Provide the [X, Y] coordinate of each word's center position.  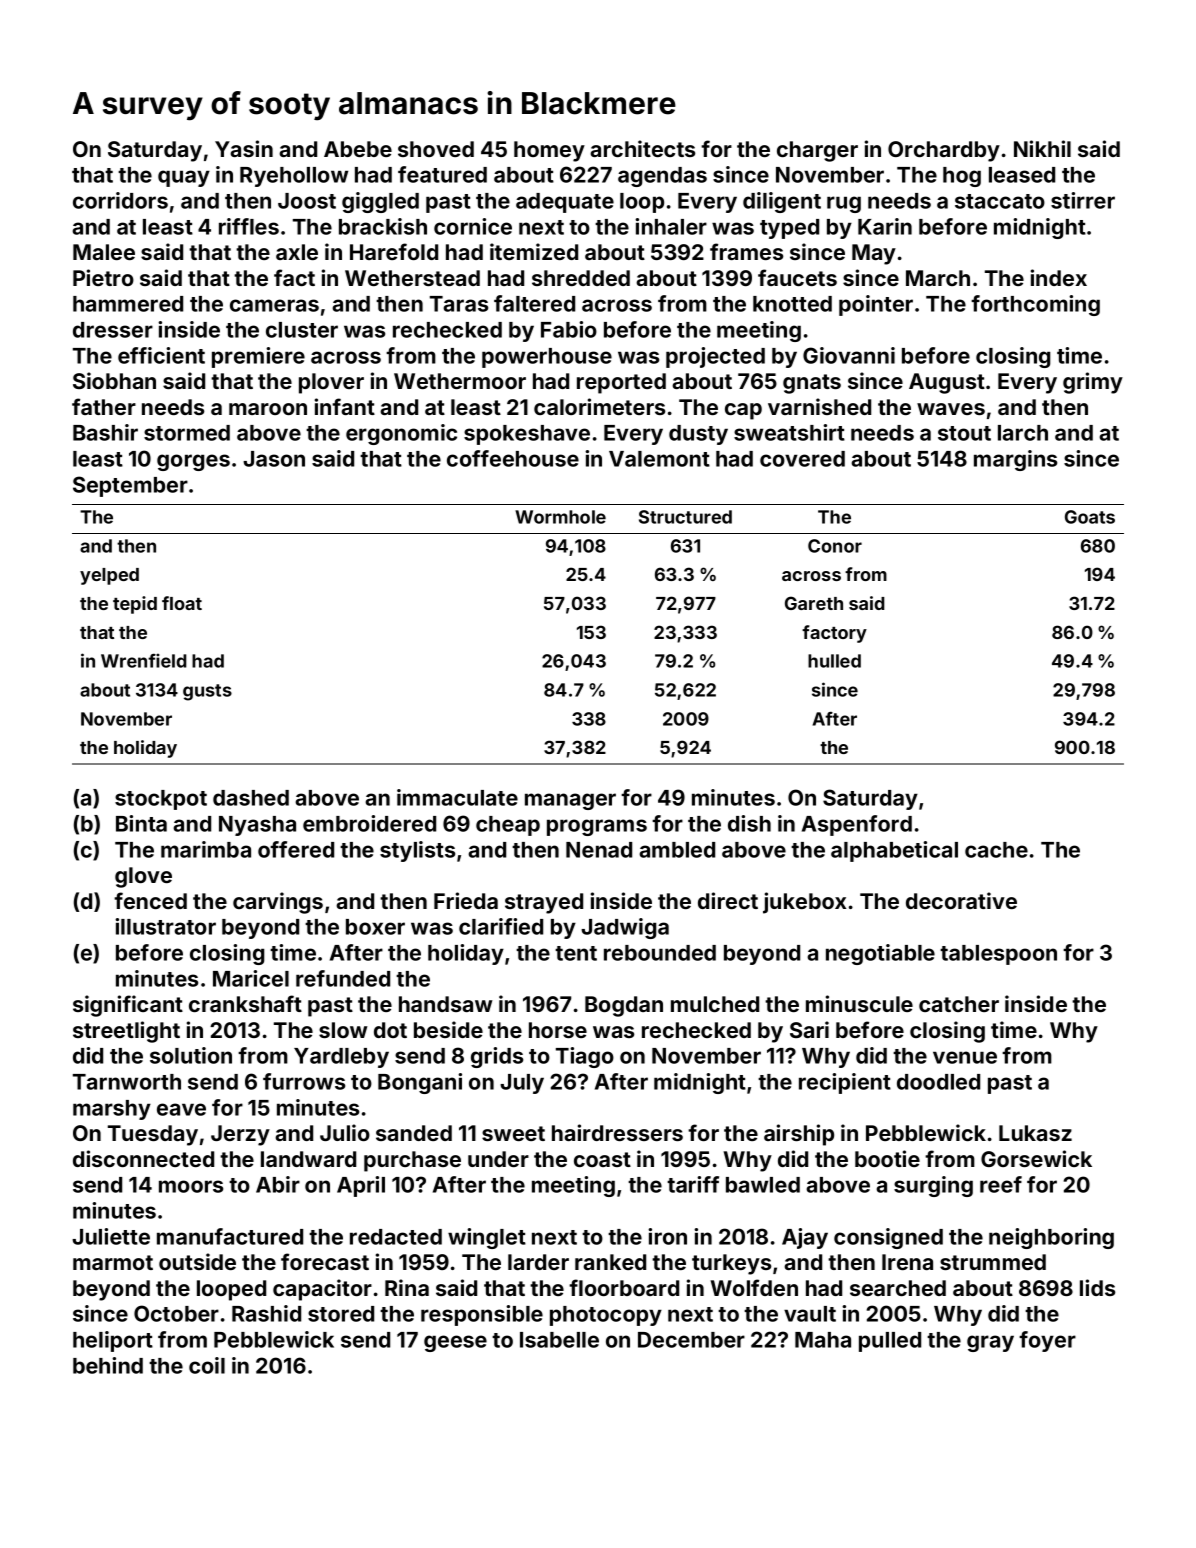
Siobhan [114, 380]
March [938, 278]
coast [602, 1159]
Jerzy [240, 1135]
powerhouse [547, 358]
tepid [135, 605]
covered [802, 459]
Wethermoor [460, 381]
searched [898, 1288]
